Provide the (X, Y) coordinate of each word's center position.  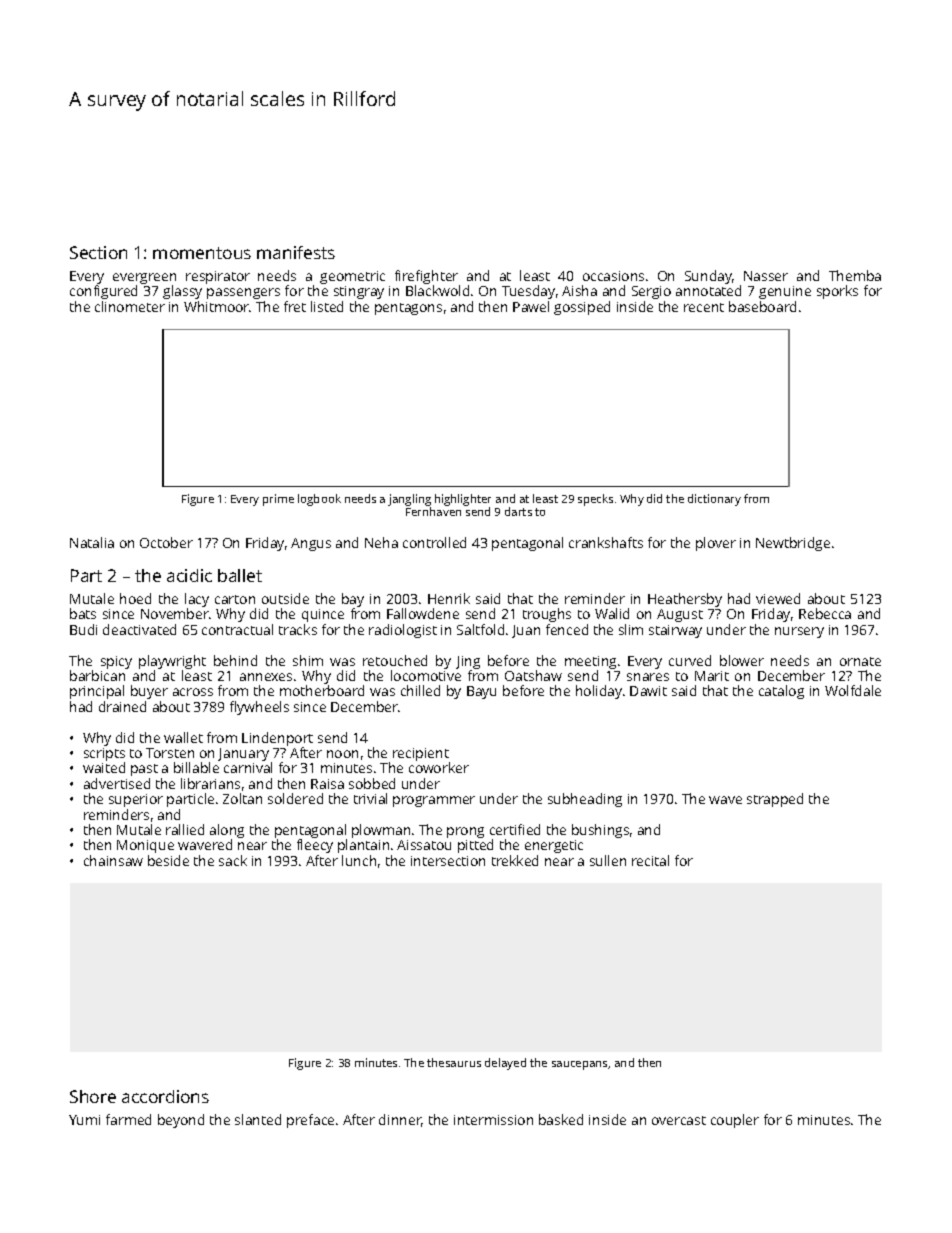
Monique (145, 846)
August (680, 615)
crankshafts (606, 542)
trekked (515, 860)
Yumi (84, 1120)
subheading (585, 800)
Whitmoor (217, 306)
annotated (708, 290)
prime (278, 500)
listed (327, 306)
